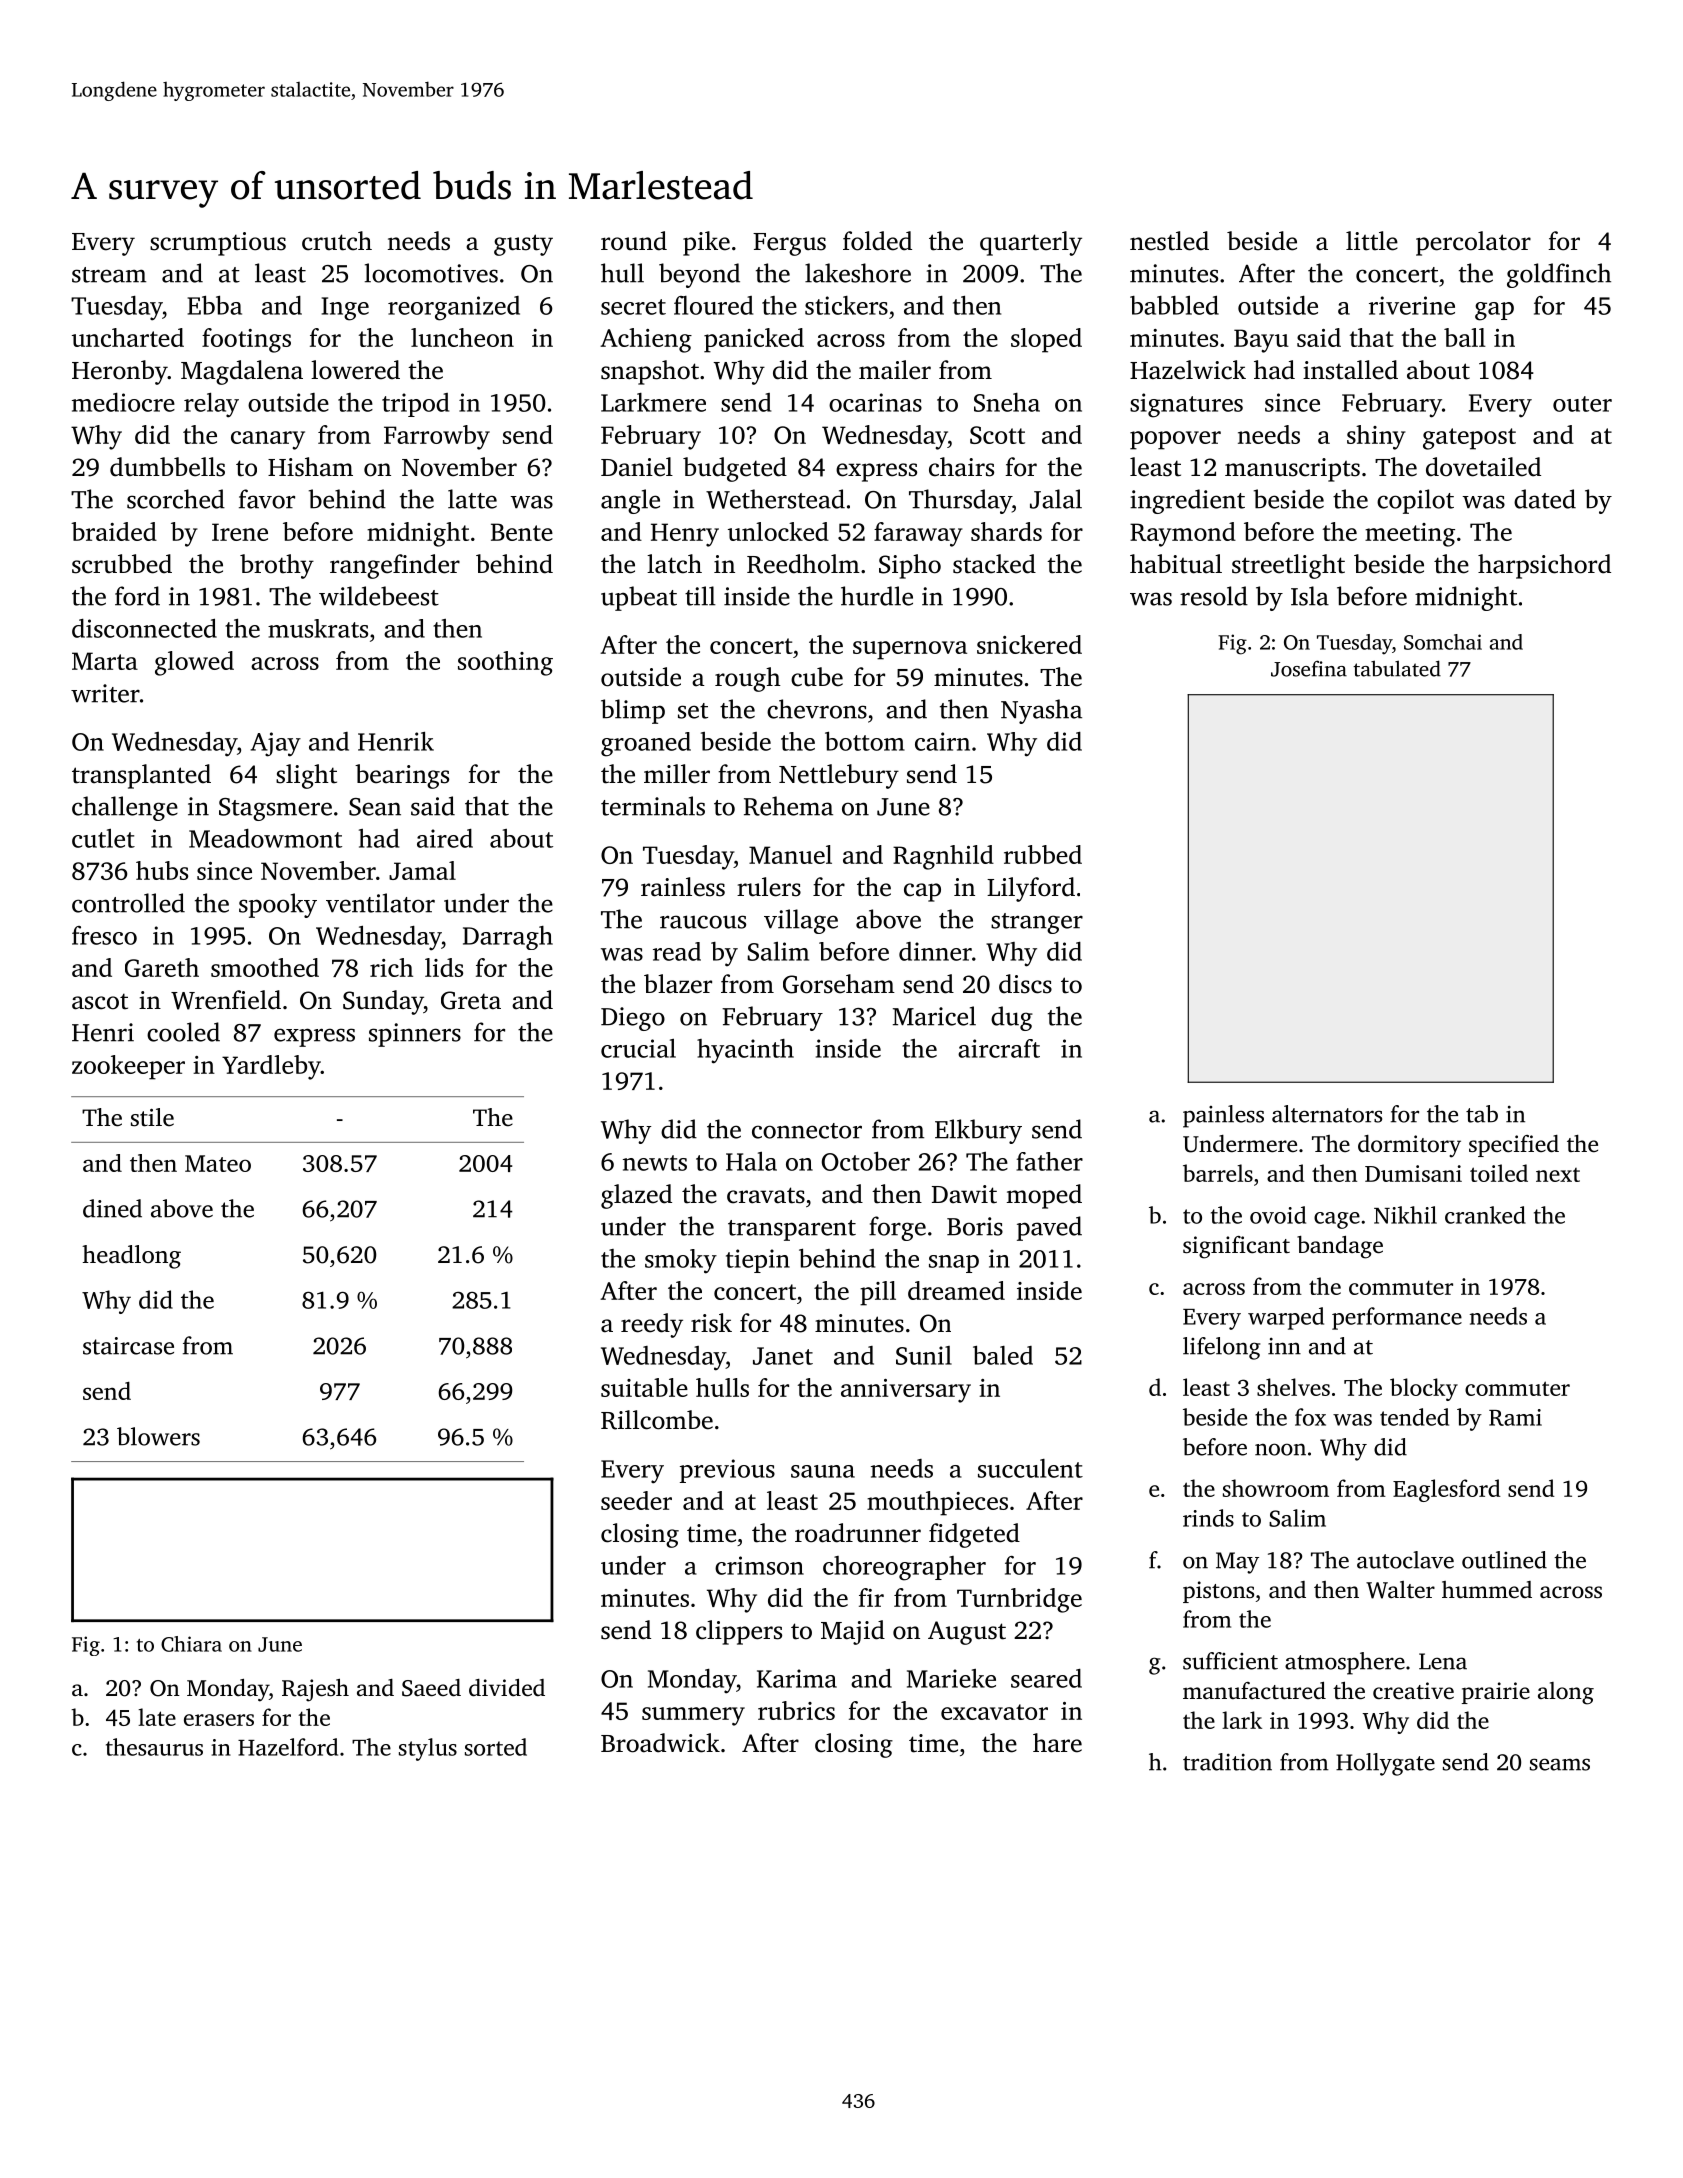 Image resolution: width=1683 pixels, height=2178 pixels. Describe the element at coordinates (218, 244) in the document. I see `scrumptious` at that location.
